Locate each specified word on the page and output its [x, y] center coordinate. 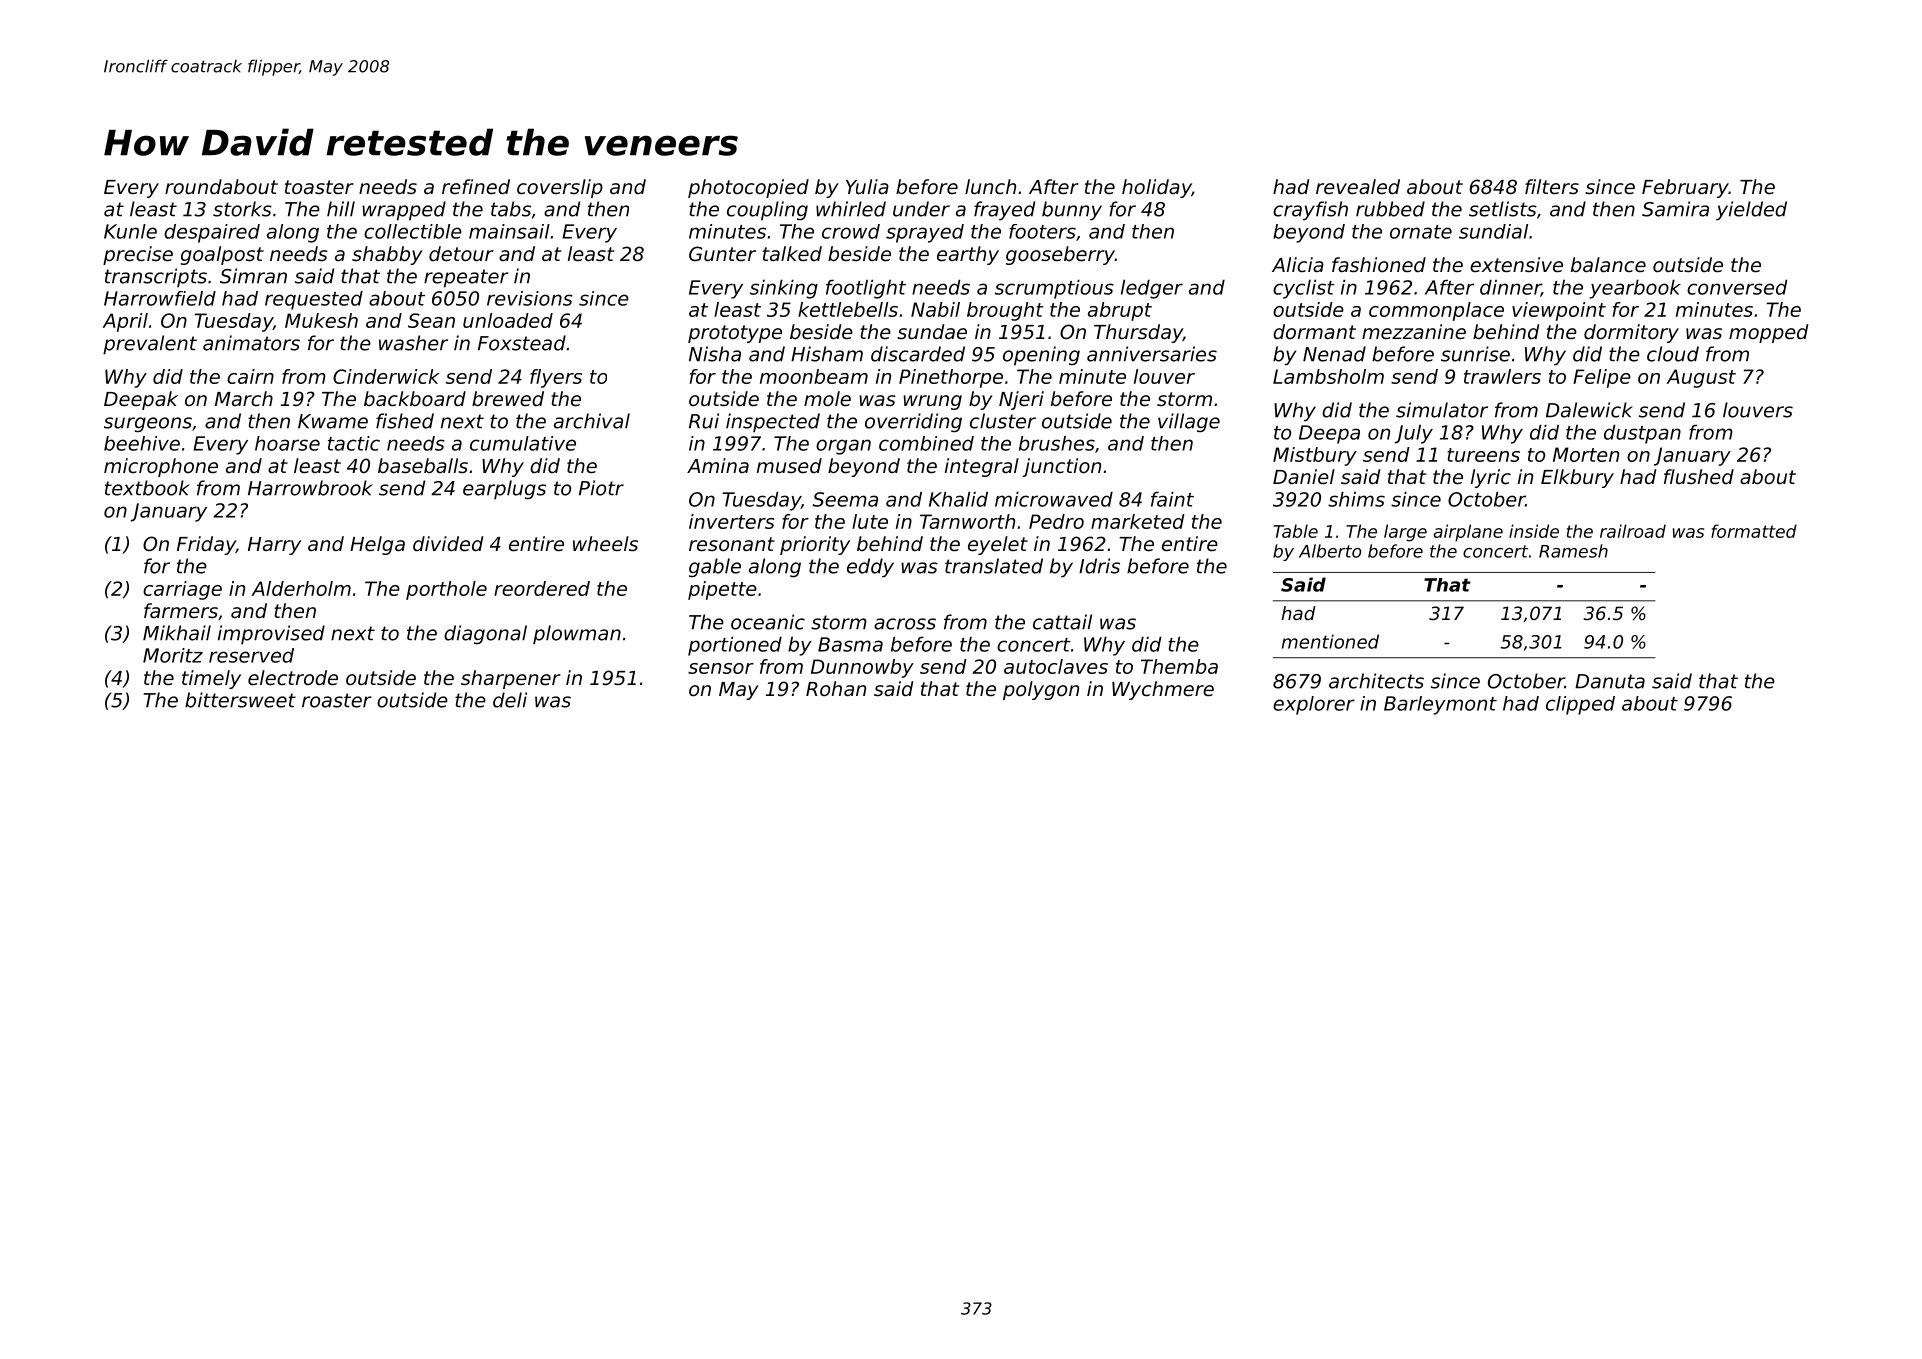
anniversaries [1152, 354]
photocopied [748, 188]
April [125, 322]
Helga [377, 545]
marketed [1138, 521]
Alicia [1298, 264]
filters [1552, 187]
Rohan [836, 689]
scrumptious [1054, 289]
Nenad [1334, 354]
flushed [1699, 477]
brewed [508, 399]
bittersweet [240, 700]
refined [476, 187]
